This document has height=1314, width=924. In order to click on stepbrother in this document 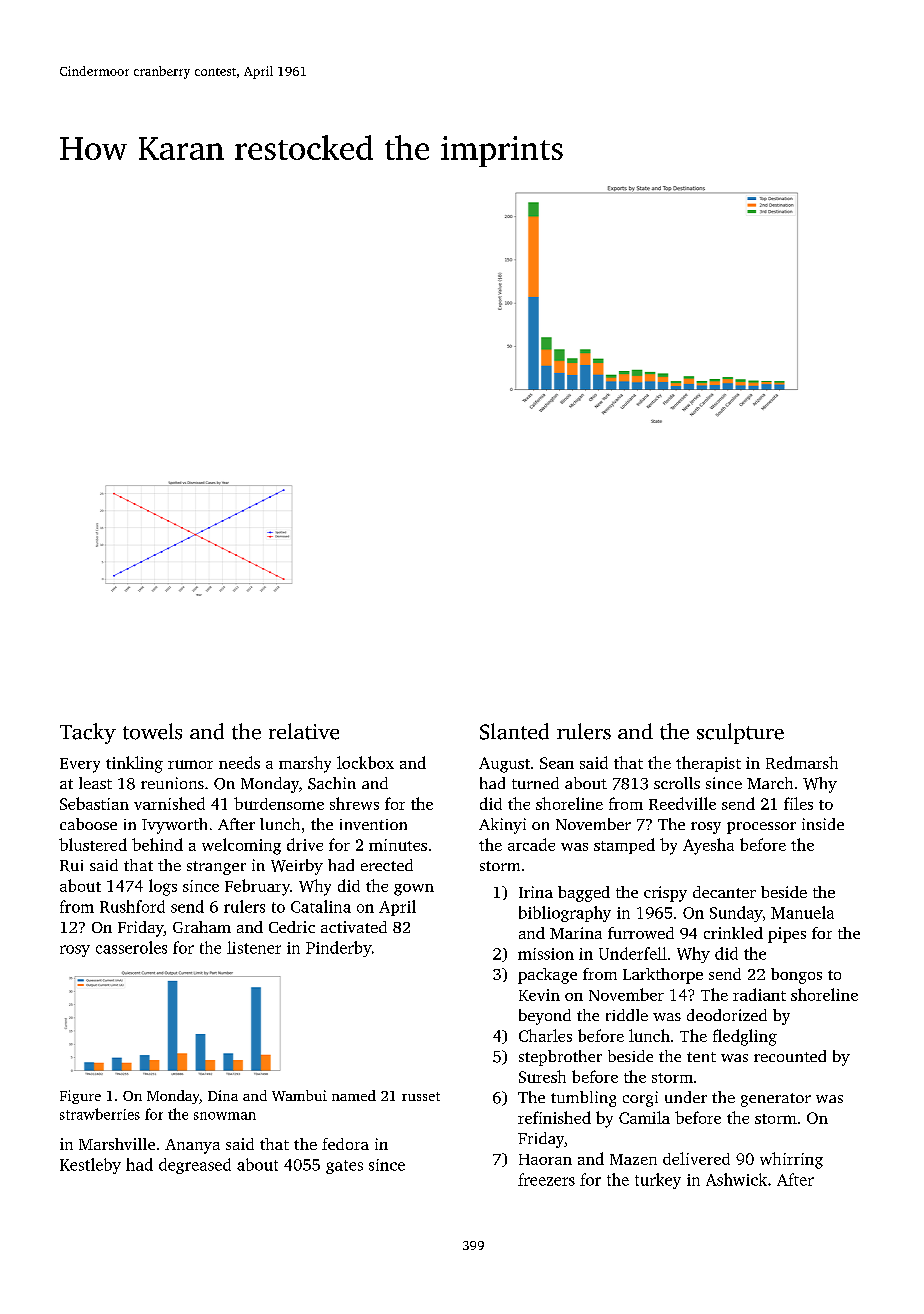, I will do `click(560, 1058)`.
